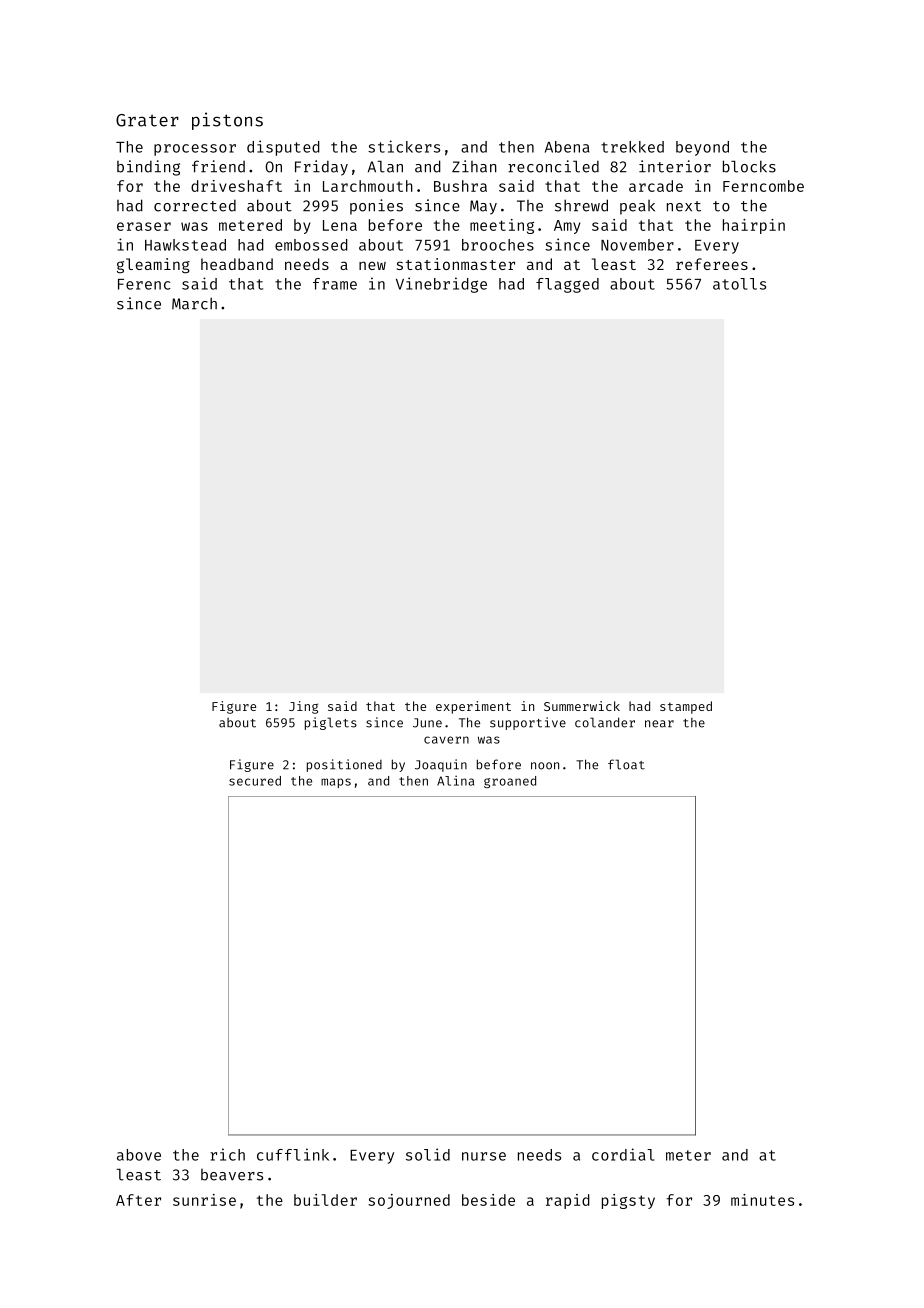  What do you see at coordinates (626, 764) in the screenshot?
I see `float` at bounding box center [626, 764].
